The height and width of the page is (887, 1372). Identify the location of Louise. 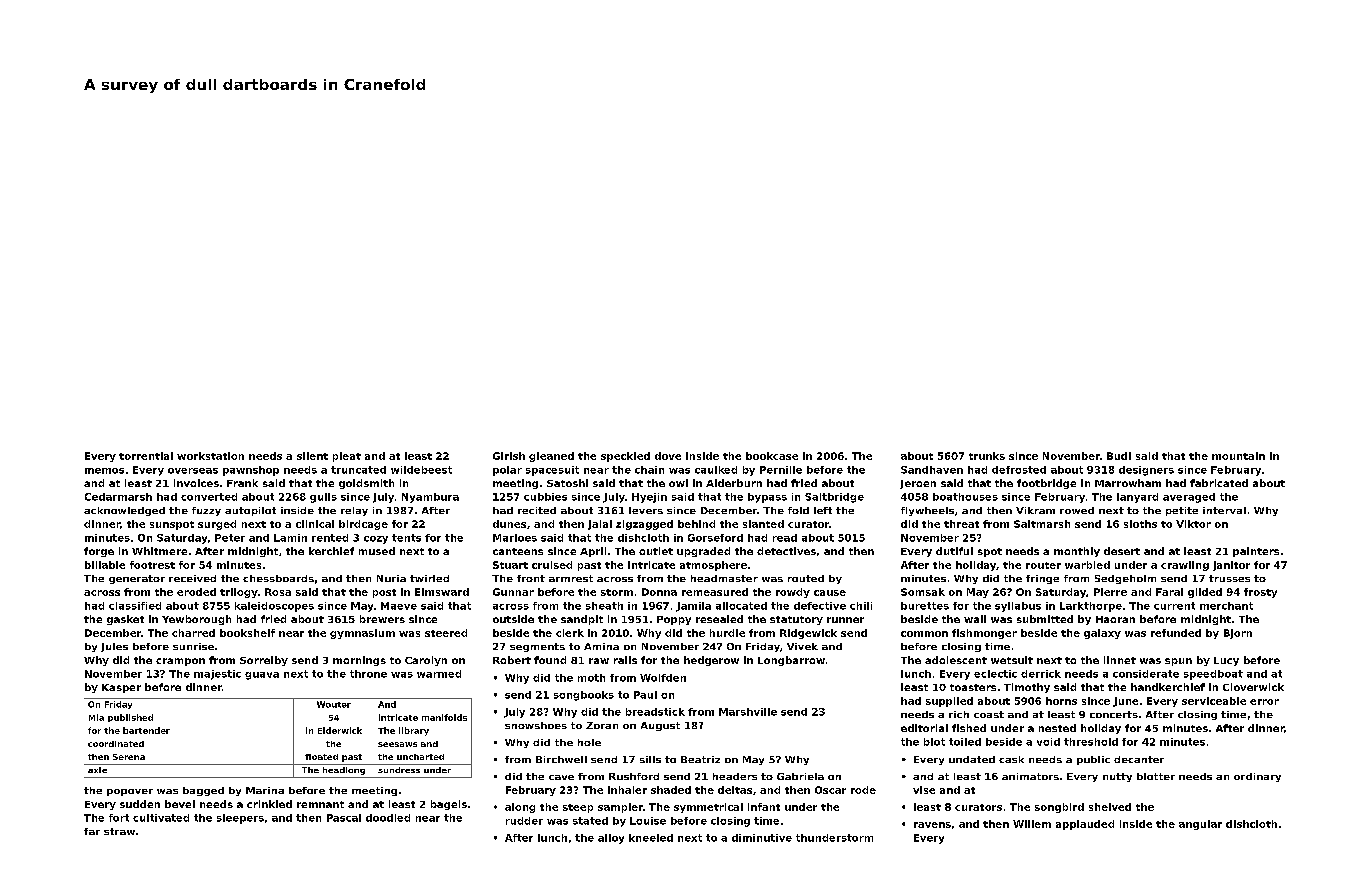
(648, 821).
